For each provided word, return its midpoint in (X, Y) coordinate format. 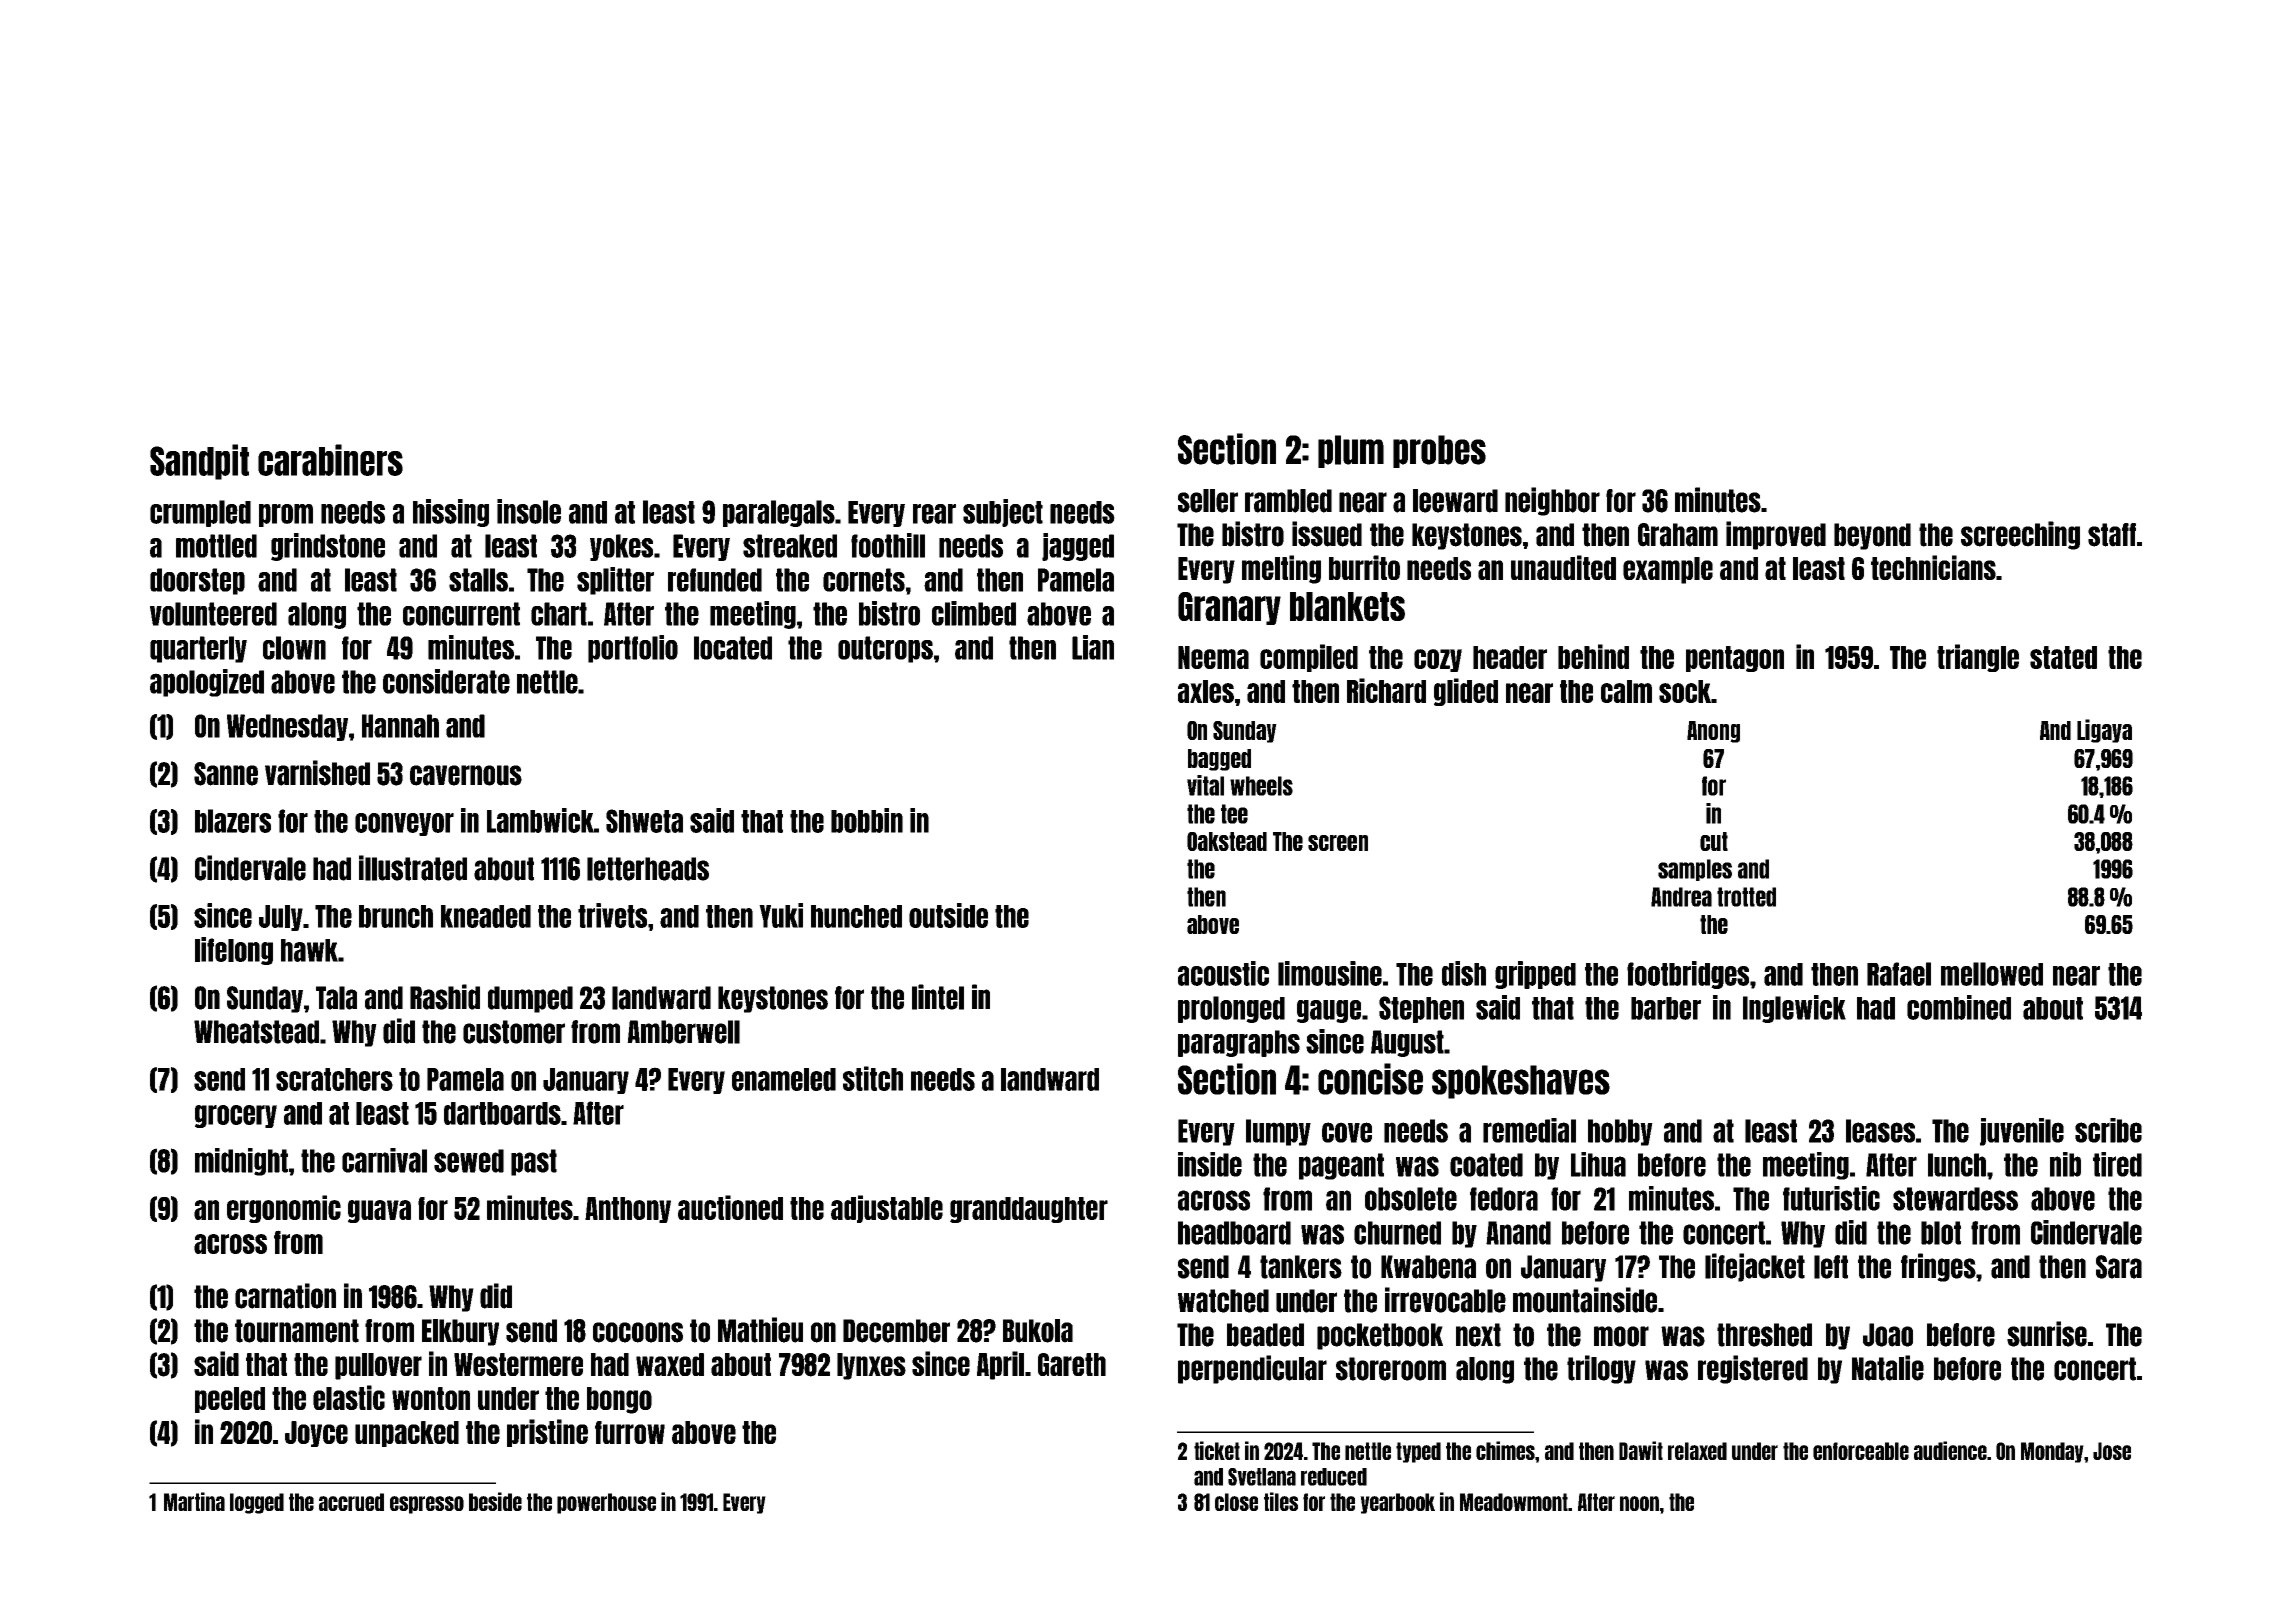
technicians (1933, 567)
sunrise (2047, 1334)
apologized (207, 683)
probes (1439, 451)
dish (1464, 973)
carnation (285, 1296)
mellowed (1992, 974)
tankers (1301, 1267)
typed (1418, 1452)
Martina (194, 1501)
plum (1351, 451)
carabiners (330, 460)
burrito (1364, 567)
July (281, 918)
